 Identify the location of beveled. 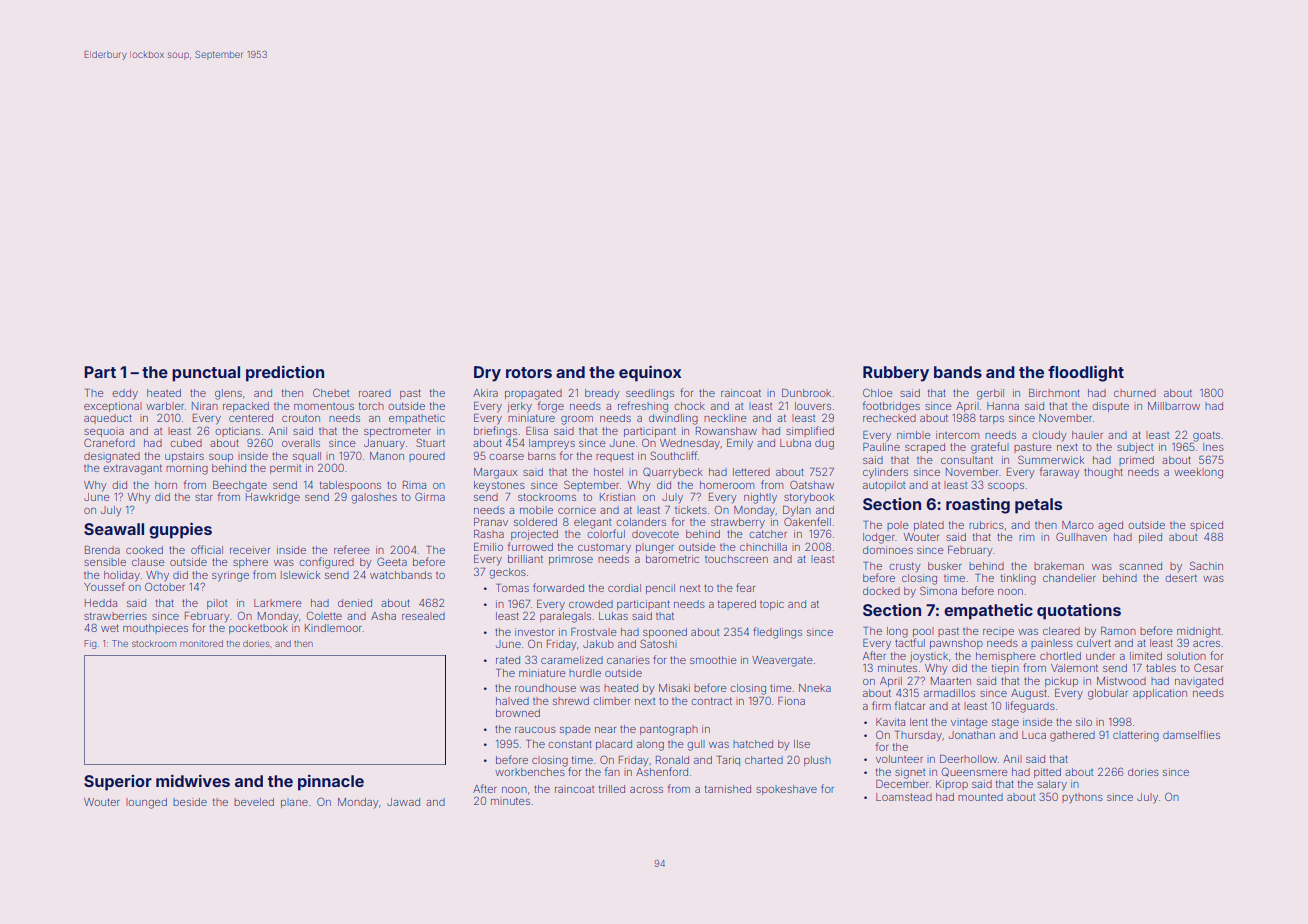
(254, 802).
